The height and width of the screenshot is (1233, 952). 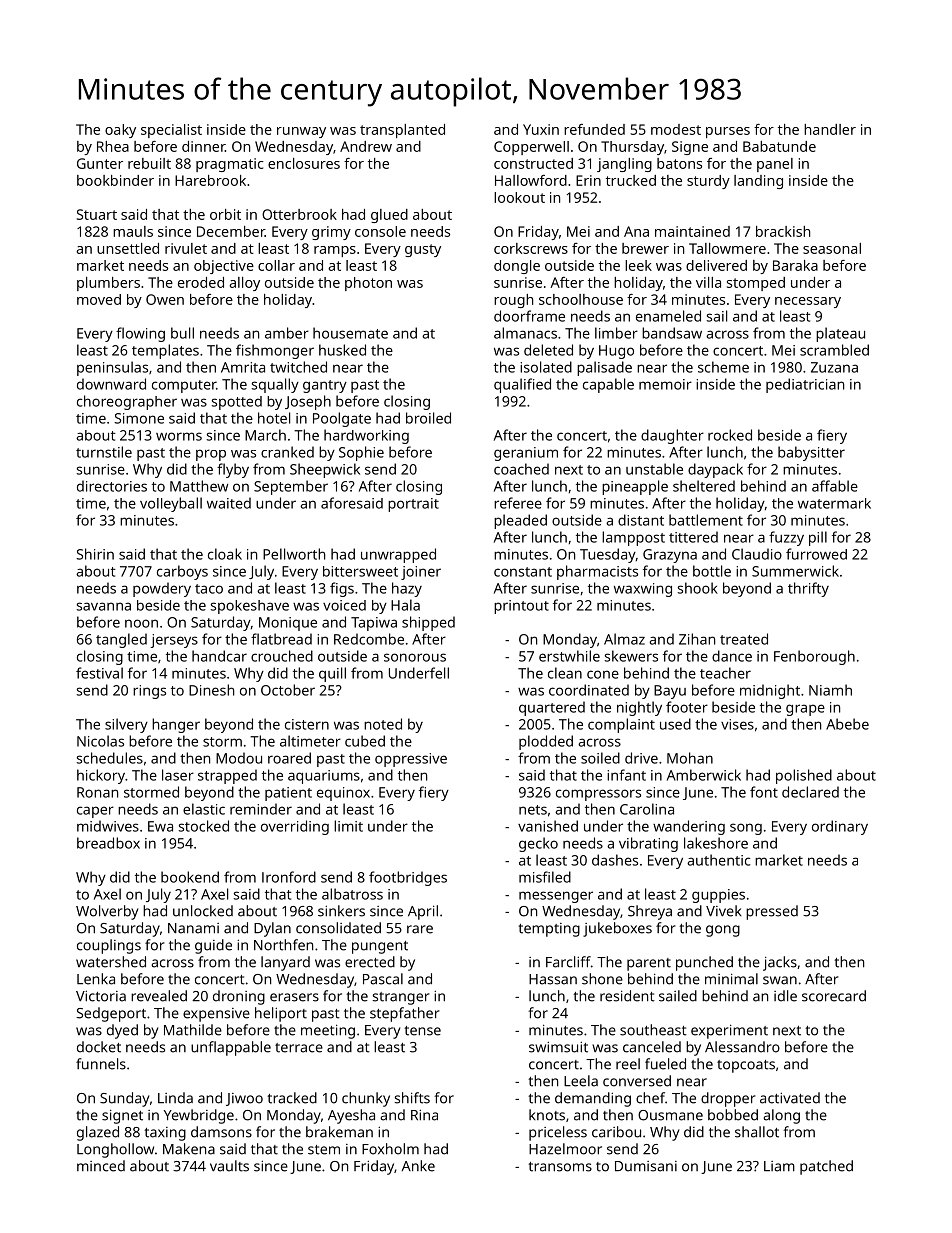 What do you see at coordinates (361, 453) in the screenshot?
I see `Sophie` at bounding box center [361, 453].
